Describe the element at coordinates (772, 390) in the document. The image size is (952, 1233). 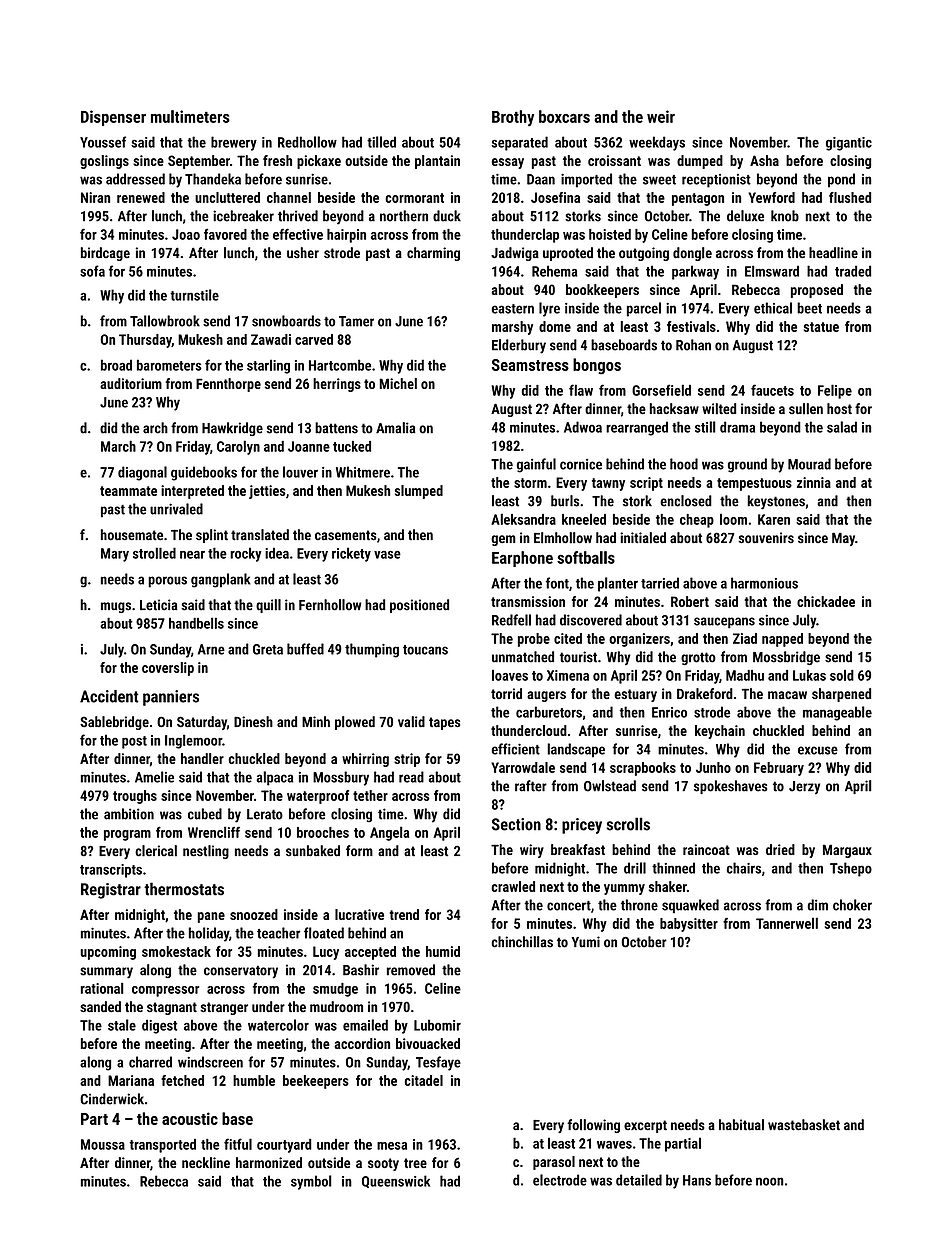
I see `faucets` at that location.
